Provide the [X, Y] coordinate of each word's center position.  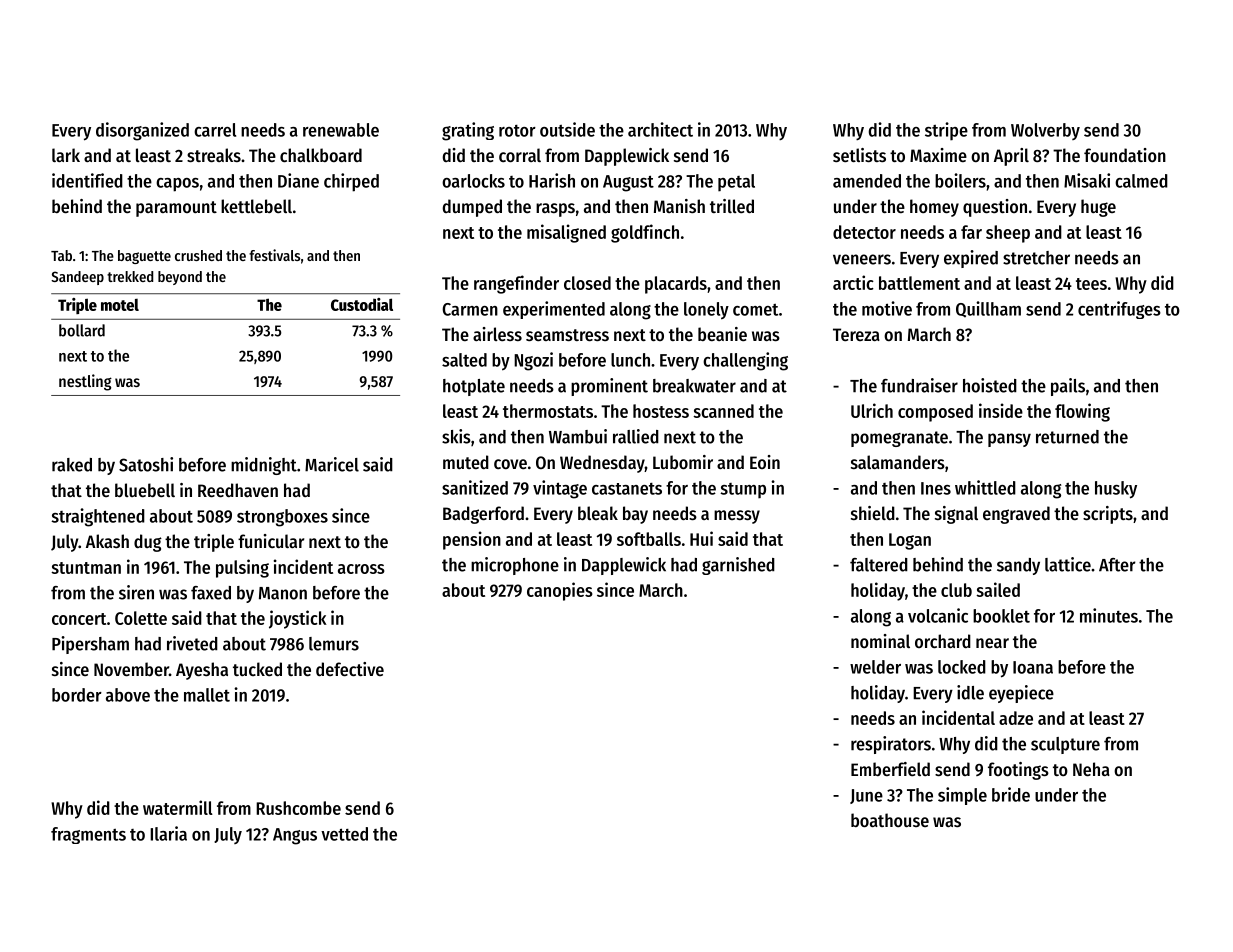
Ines [936, 488]
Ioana [1033, 667]
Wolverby [1045, 131]
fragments [88, 835]
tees [1091, 284]
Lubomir [683, 462]
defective [350, 669]
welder [875, 667]
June [866, 796]
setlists [859, 155]
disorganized [142, 131]
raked [72, 465]
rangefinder [516, 284]
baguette [144, 257]
